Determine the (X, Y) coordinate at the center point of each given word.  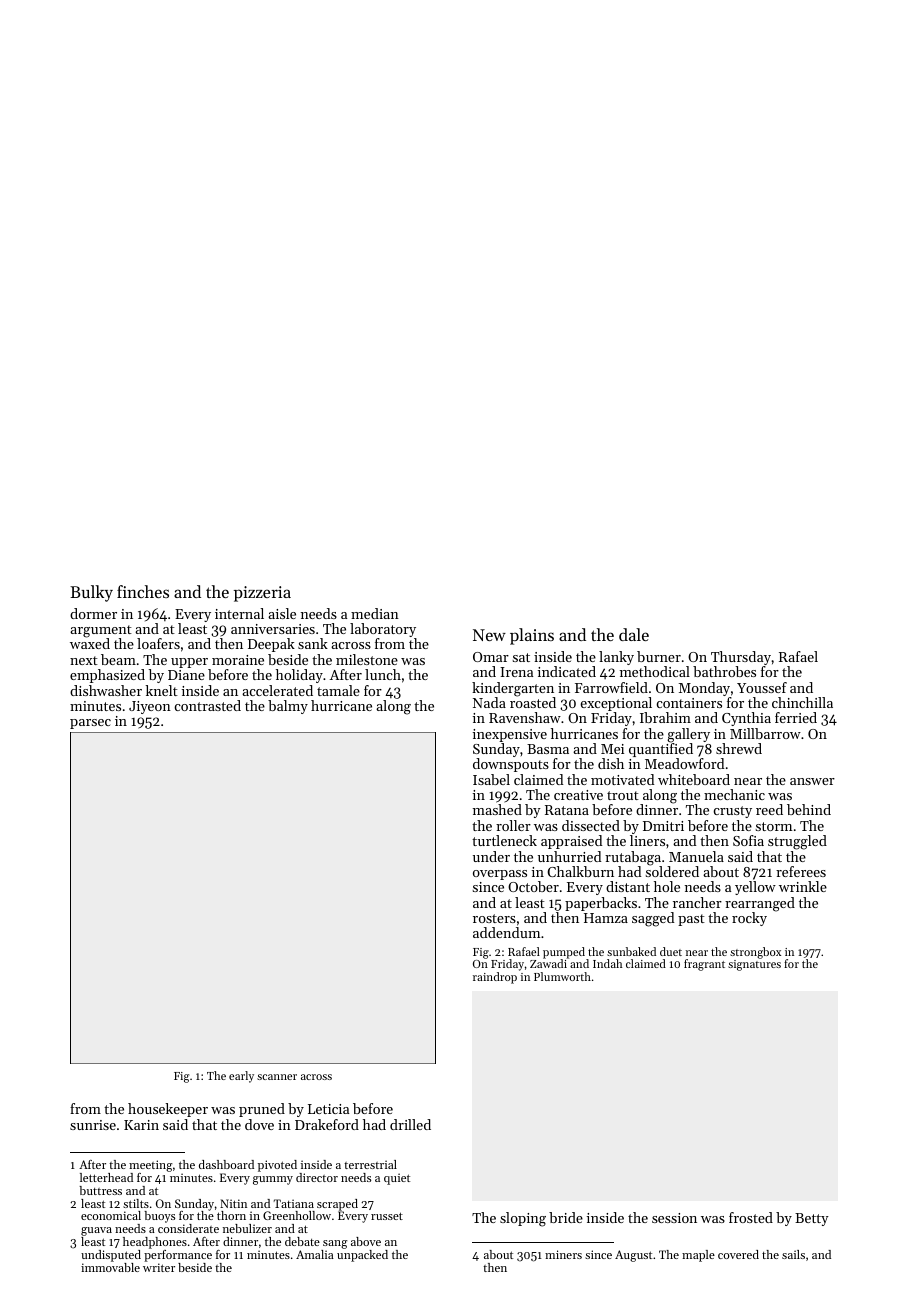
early (241, 1077)
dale (634, 634)
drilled (410, 1124)
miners (563, 1254)
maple (698, 1256)
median (375, 613)
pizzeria (262, 594)
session (674, 1218)
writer (159, 1267)
